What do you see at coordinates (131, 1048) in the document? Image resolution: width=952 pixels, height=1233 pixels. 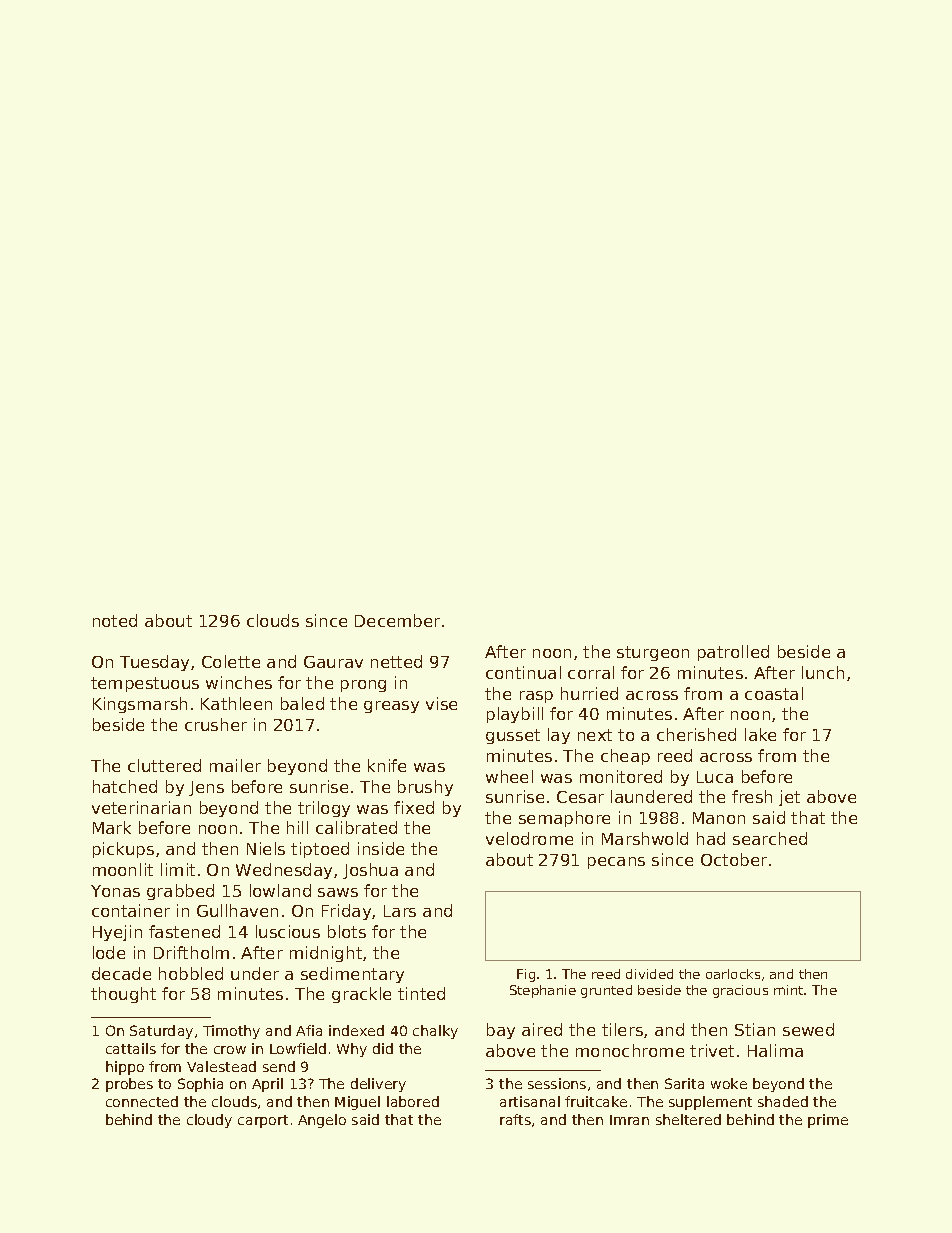 I see `cattails` at bounding box center [131, 1048].
